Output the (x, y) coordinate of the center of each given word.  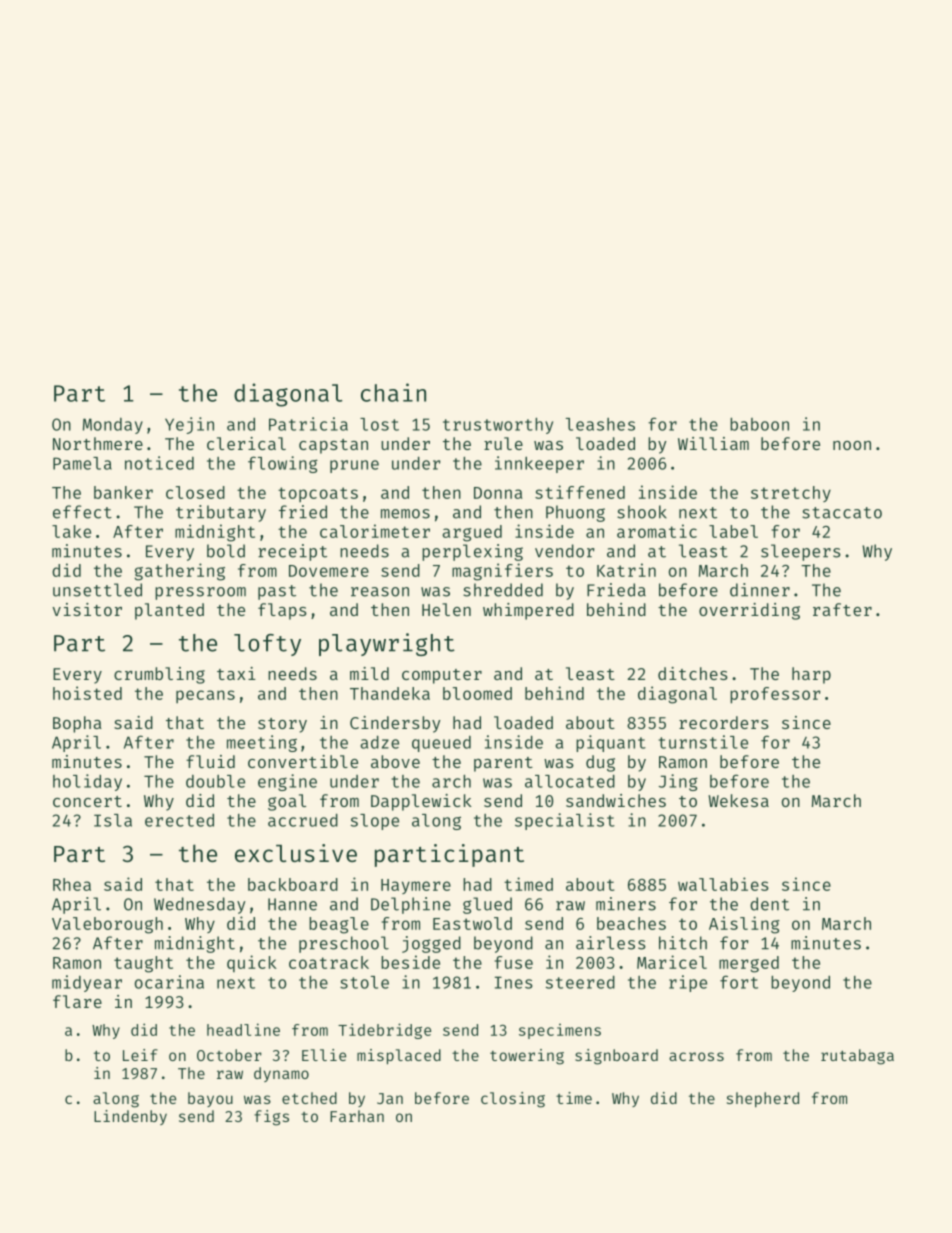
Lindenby (130, 1117)
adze (379, 742)
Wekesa (738, 800)
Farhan (357, 1116)
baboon (759, 424)
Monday (113, 426)
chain (393, 392)
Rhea (72, 884)
